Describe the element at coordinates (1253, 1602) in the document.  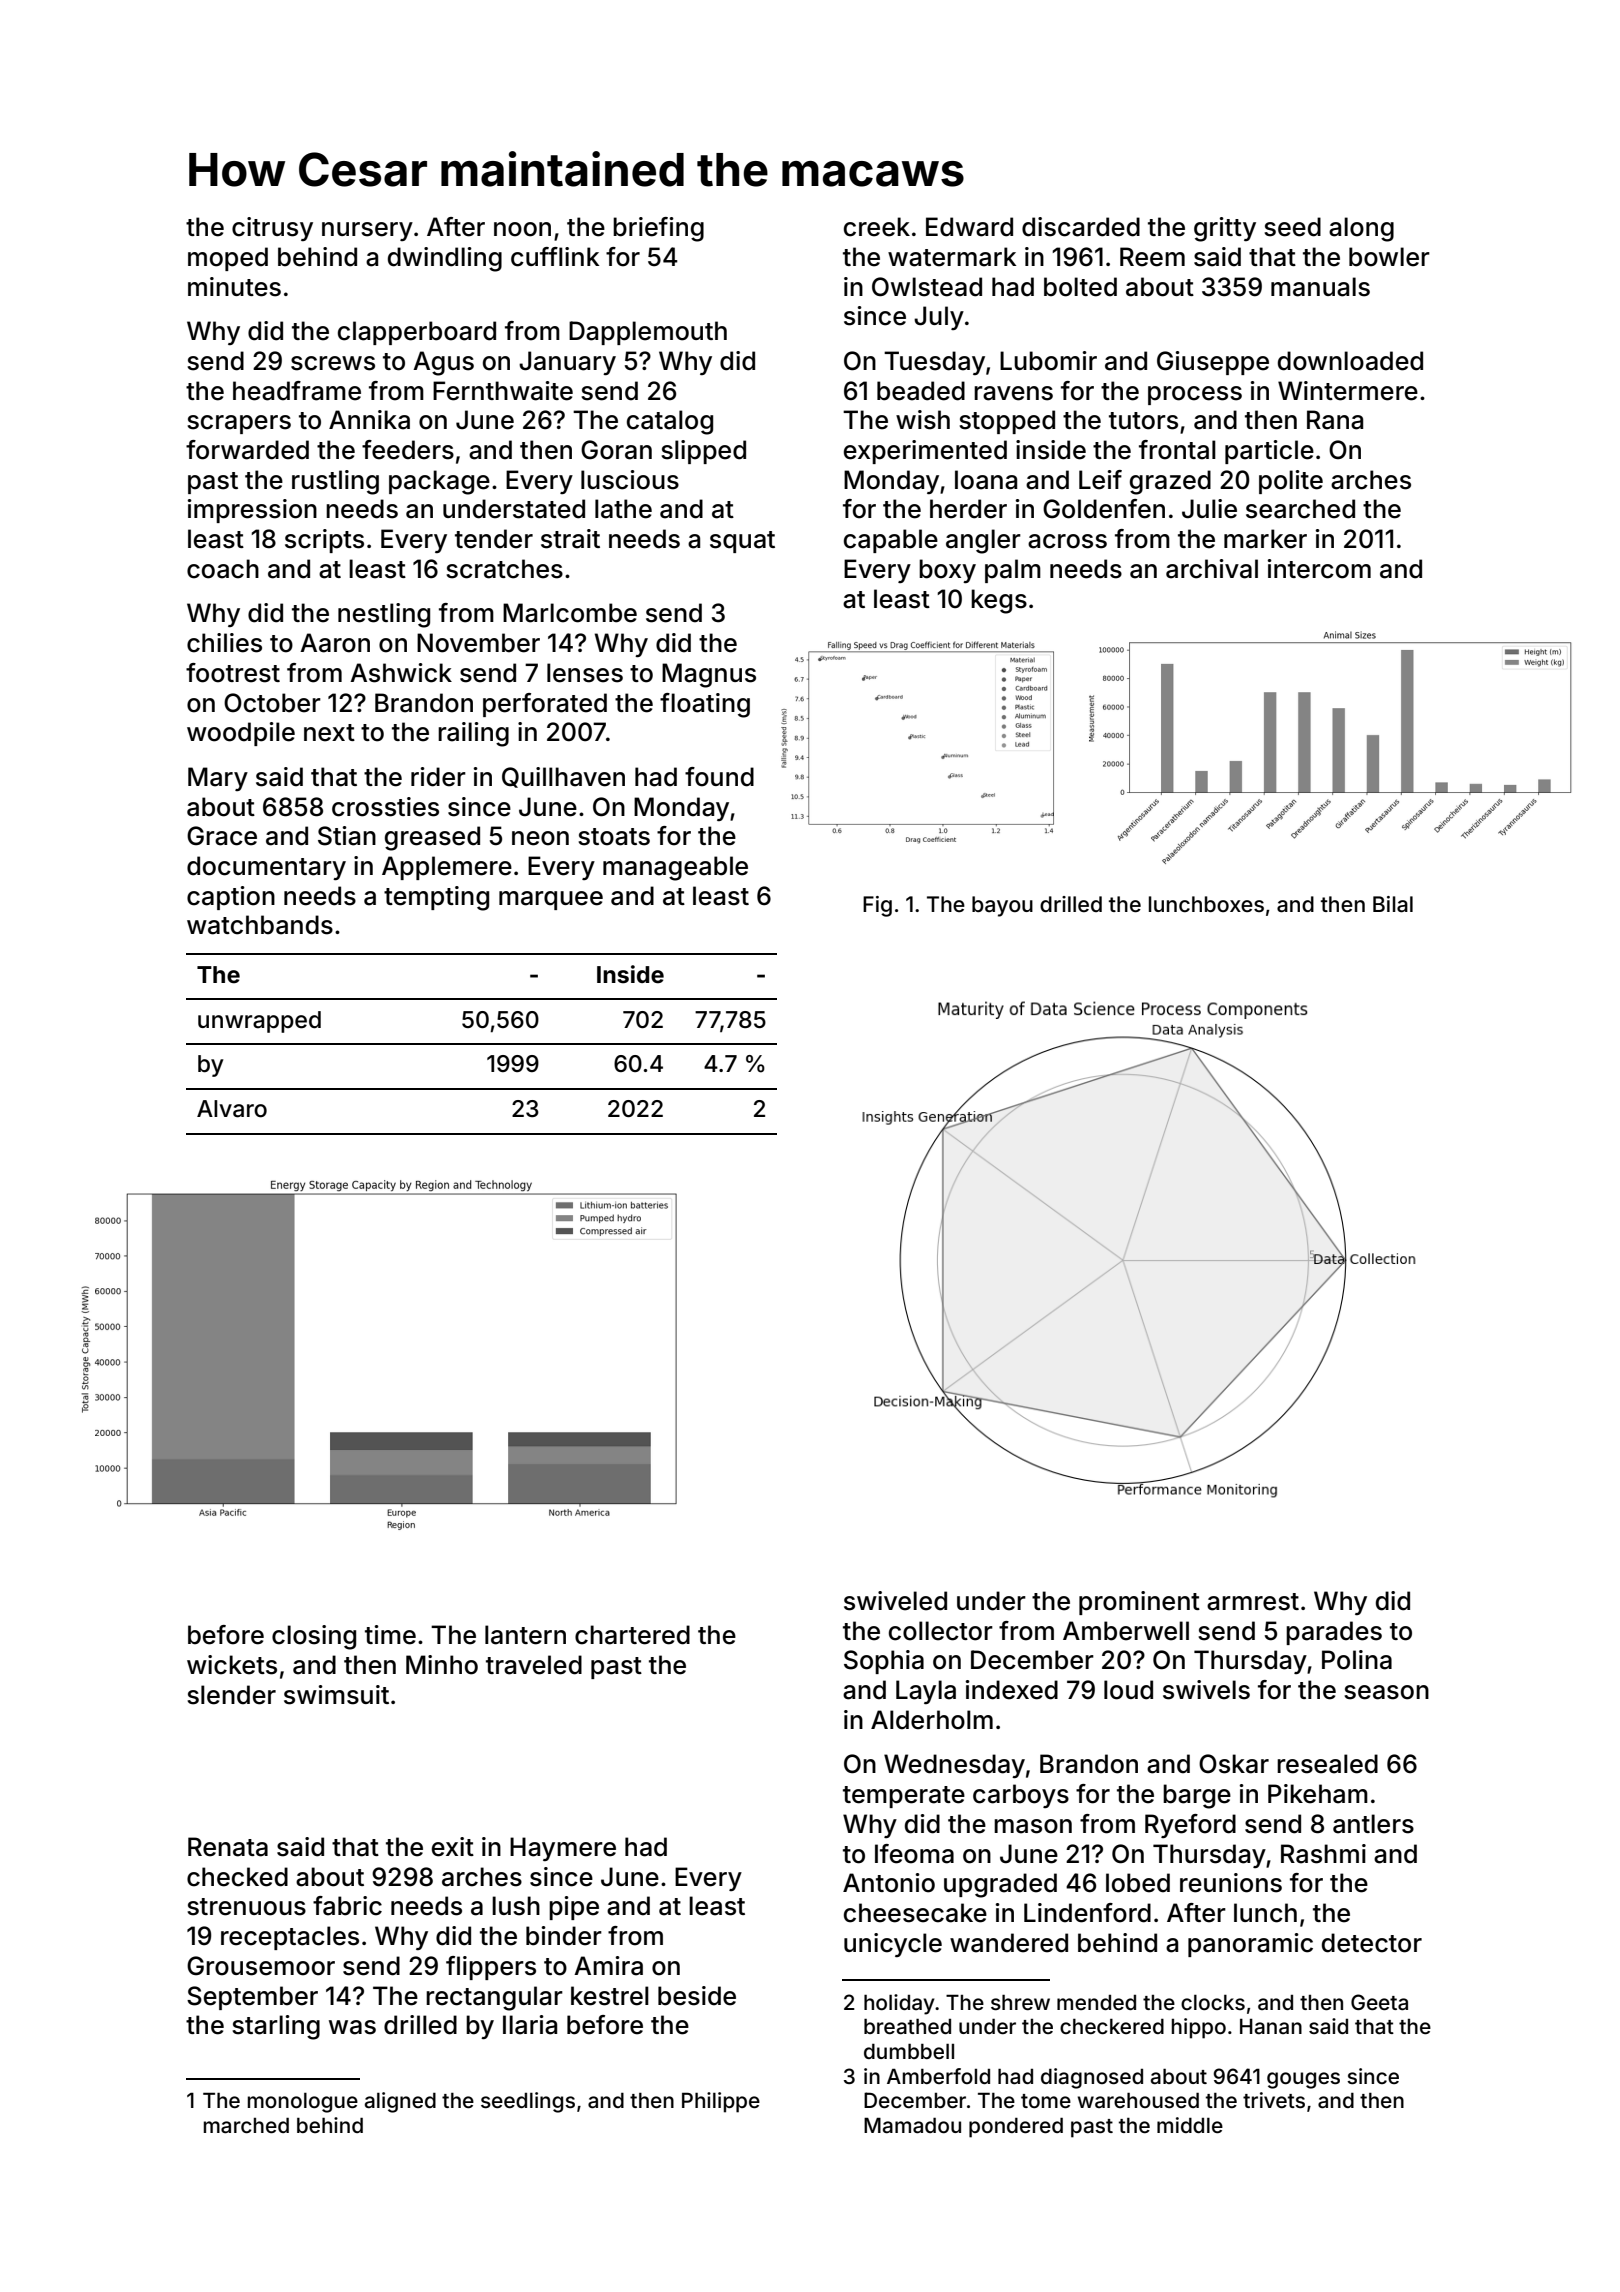
I see `armrest` at that location.
